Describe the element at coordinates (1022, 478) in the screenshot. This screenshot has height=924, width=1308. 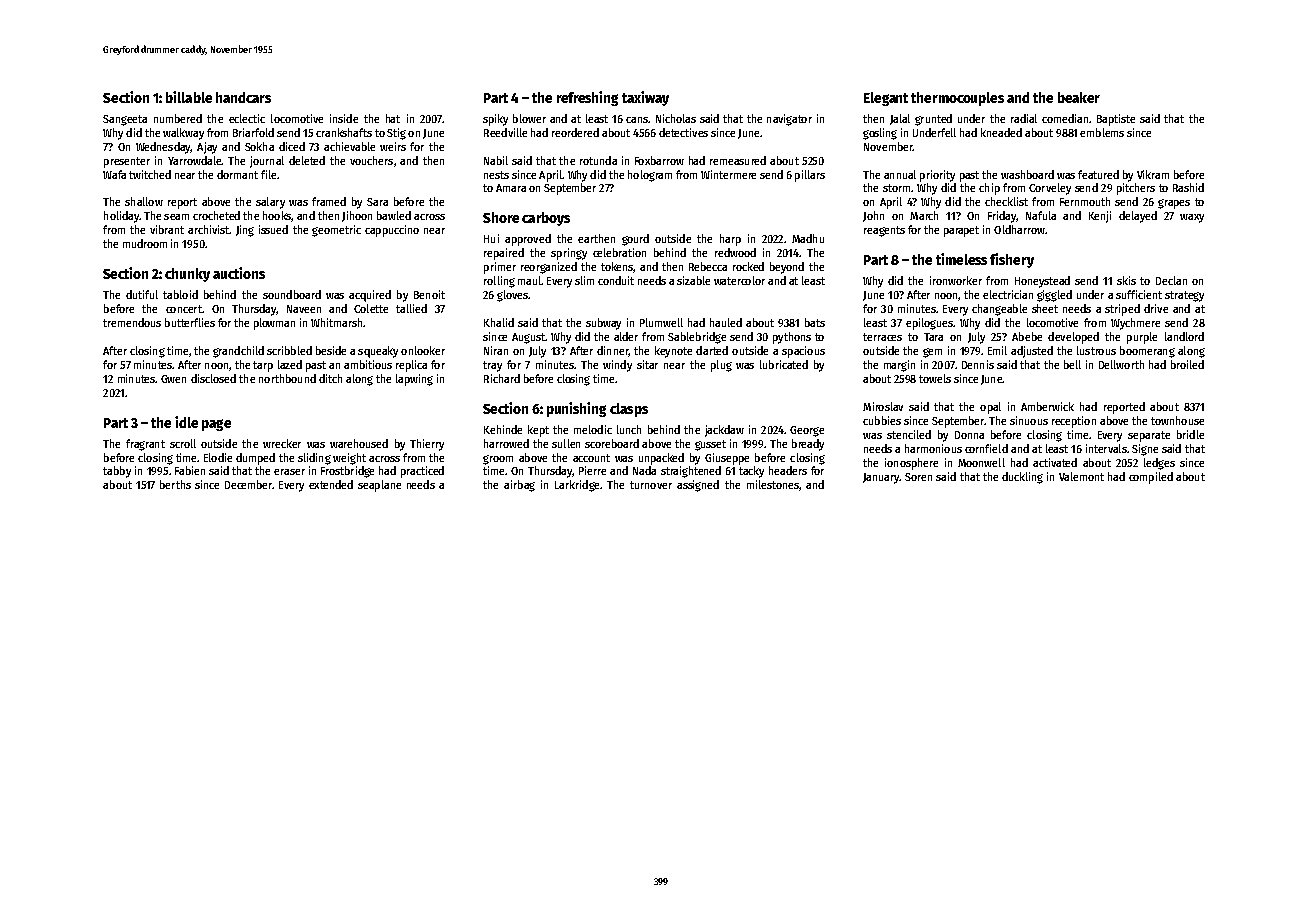
I see `duckling` at that location.
